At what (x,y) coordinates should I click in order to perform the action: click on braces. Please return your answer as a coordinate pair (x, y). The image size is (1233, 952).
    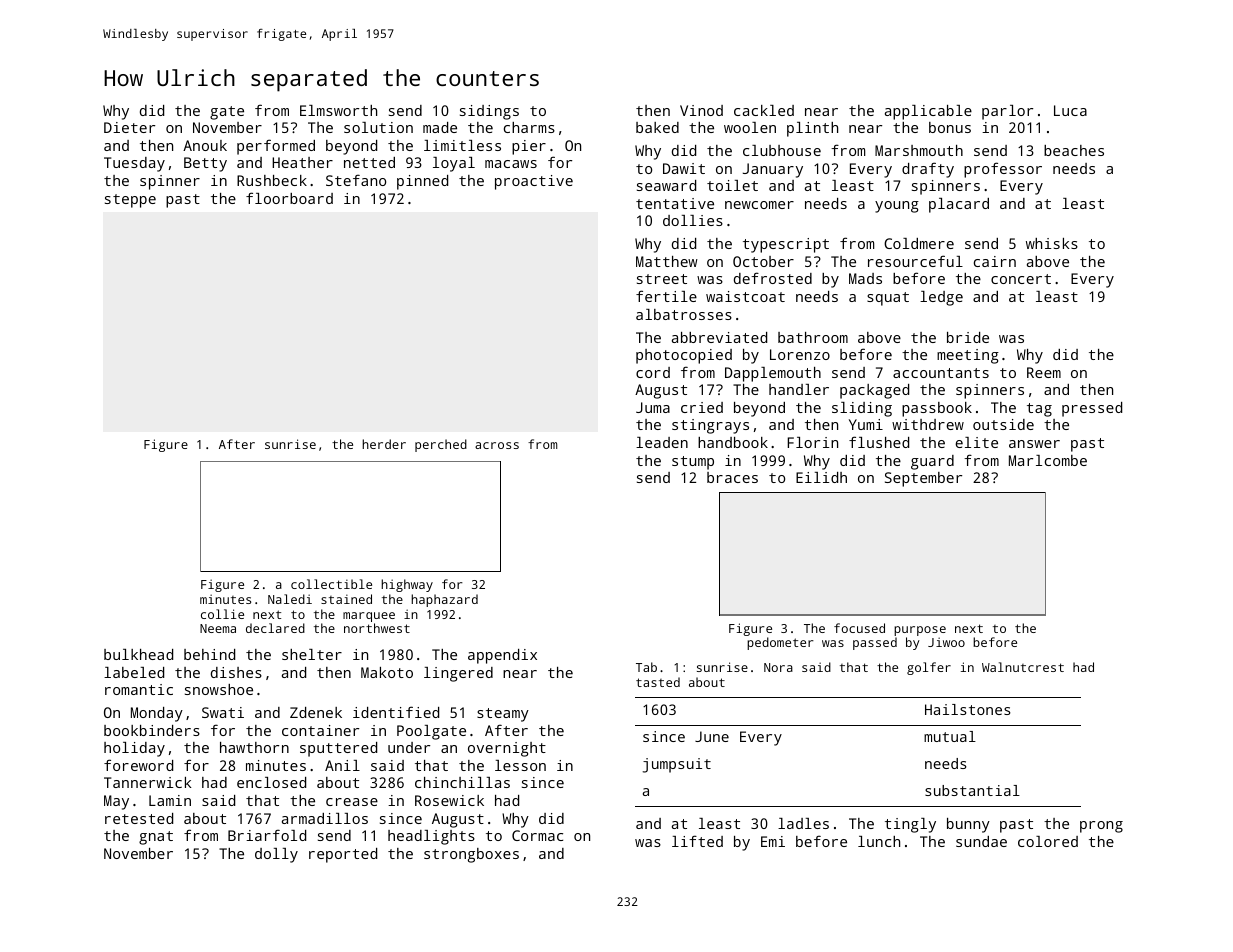
    Looking at the image, I should click on (732, 477).
